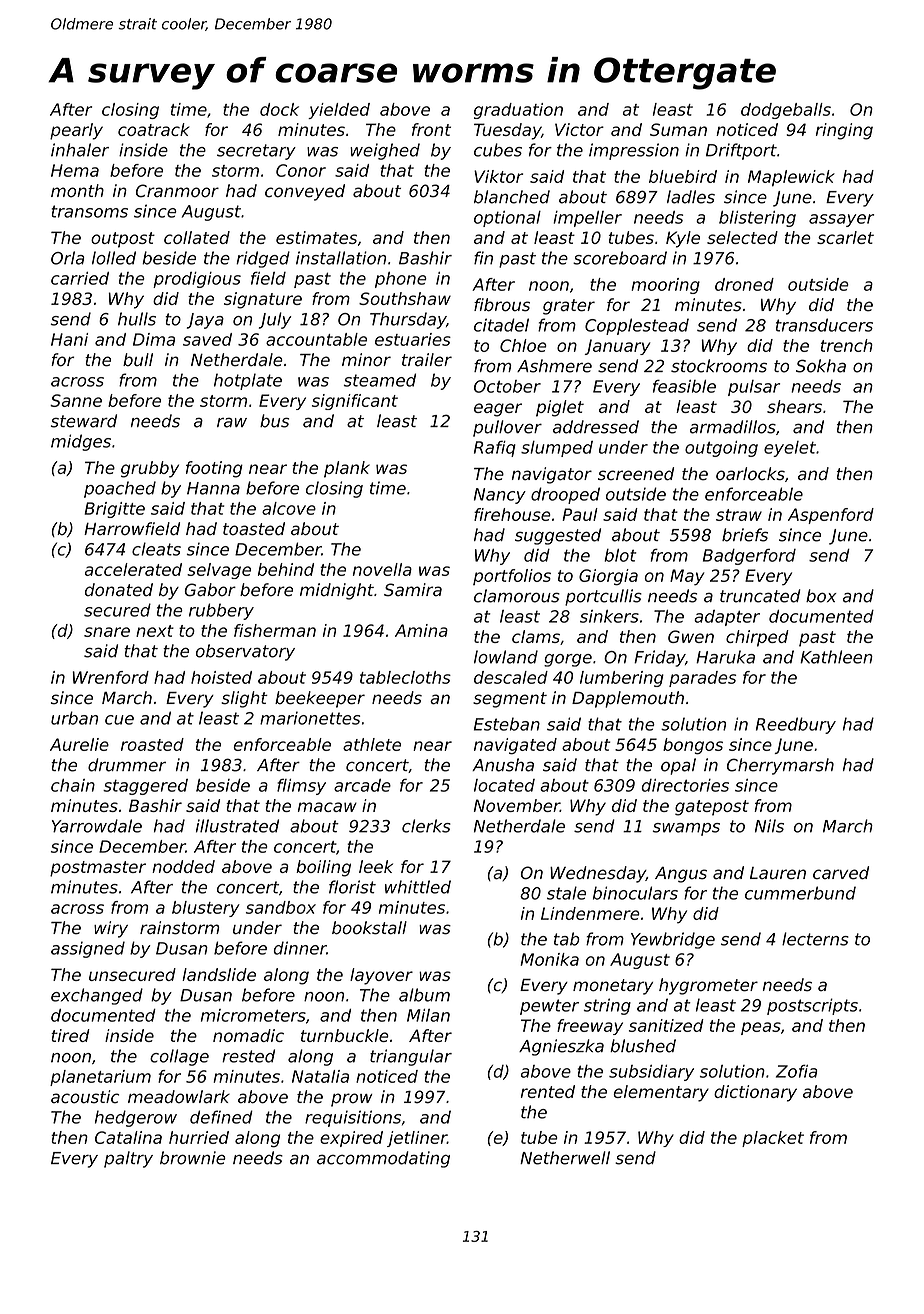 The width and height of the image is (924, 1314). I want to click on Monika, so click(549, 959).
